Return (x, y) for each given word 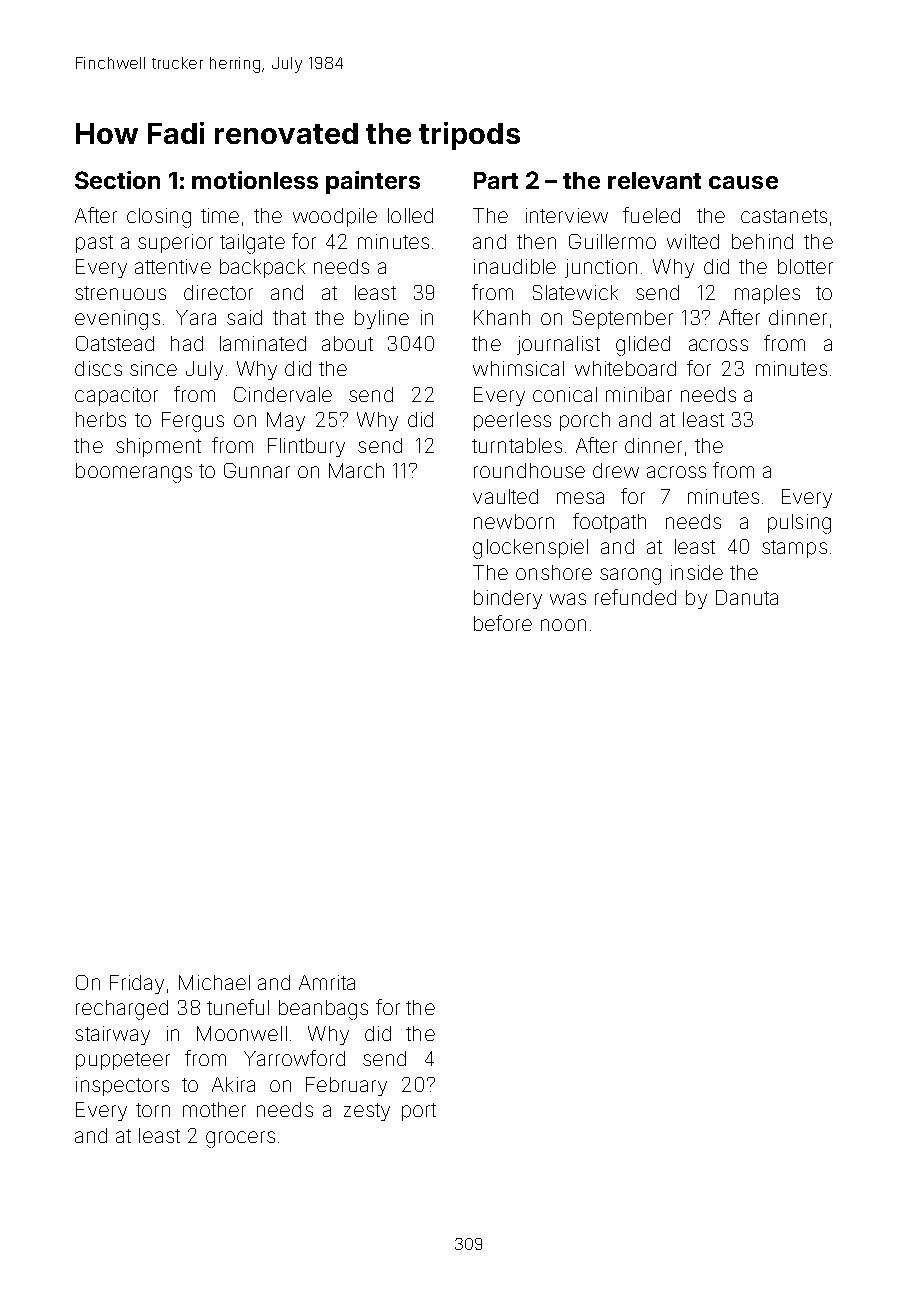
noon (563, 625)
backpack (262, 268)
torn (153, 1110)
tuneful (238, 1007)
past (94, 244)
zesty (367, 1112)
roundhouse (529, 470)
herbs (101, 419)
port (419, 1112)
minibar (639, 394)
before (503, 623)
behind (762, 241)
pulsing (799, 524)
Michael (214, 982)
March (356, 470)
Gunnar (257, 470)
